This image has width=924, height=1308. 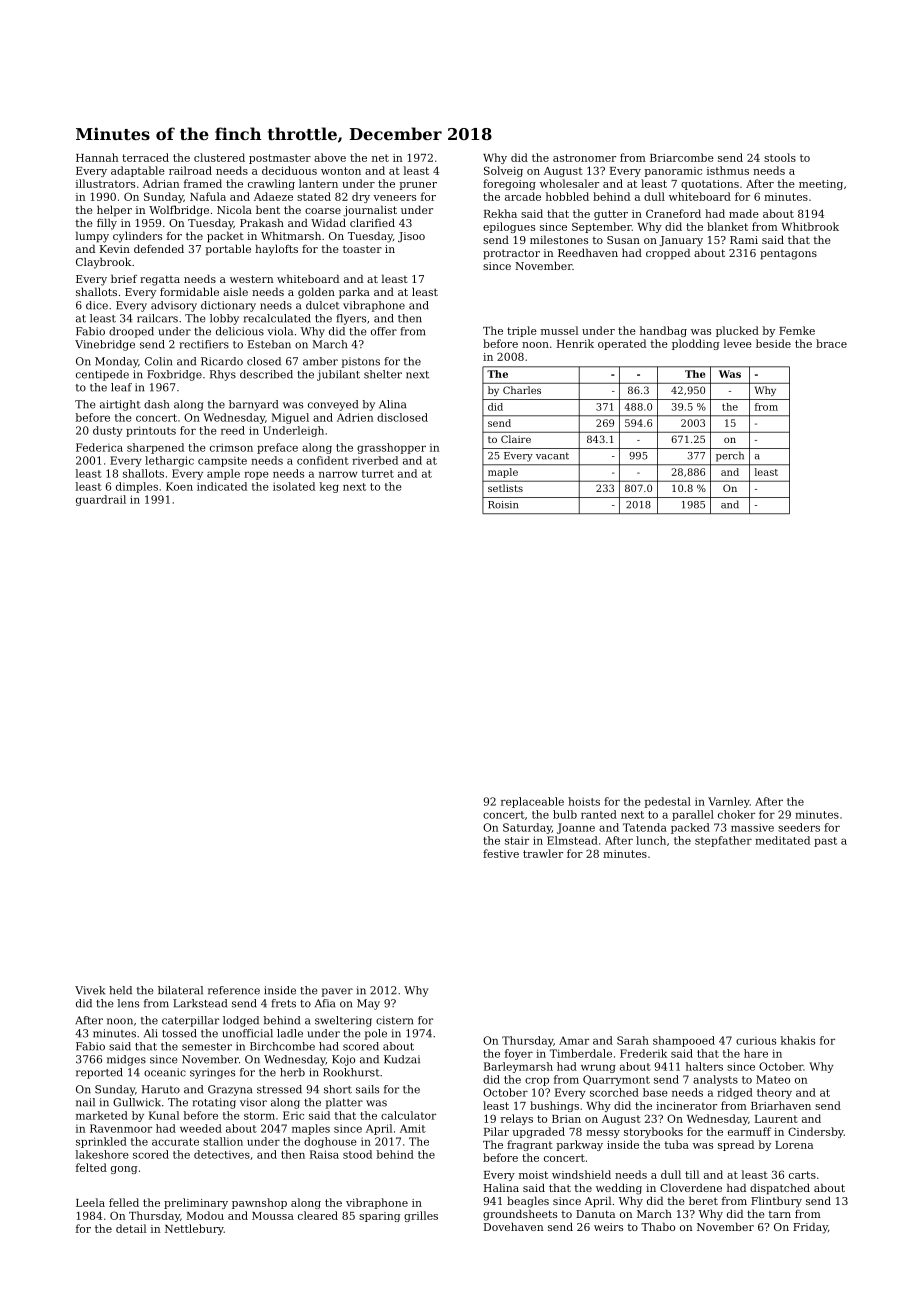 What do you see at coordinates (323, 211) in the image?
I see `coarse` at bounding box center [323, 211].
